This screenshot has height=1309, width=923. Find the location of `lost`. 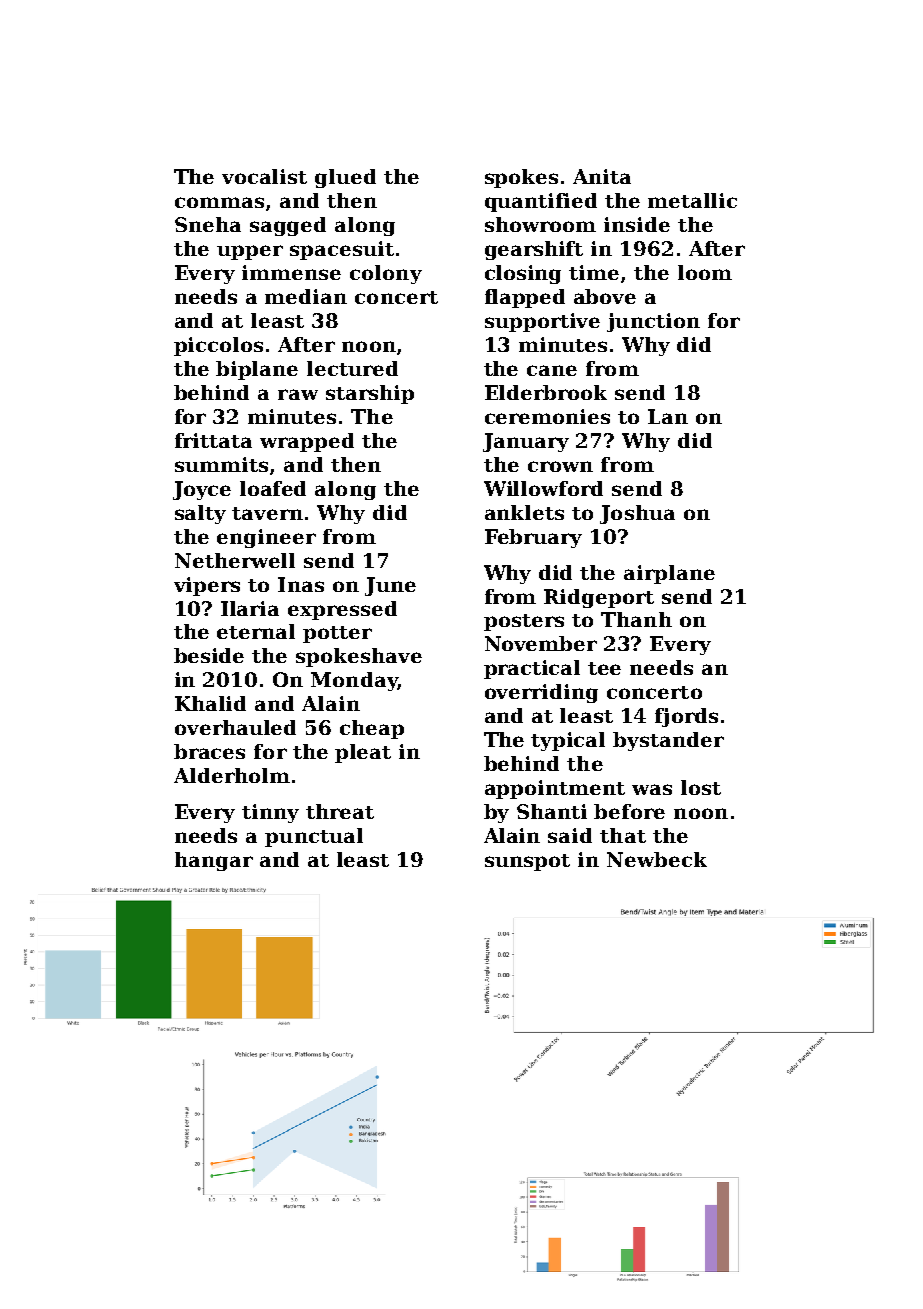

lost is located at coordinates (701, 787).
